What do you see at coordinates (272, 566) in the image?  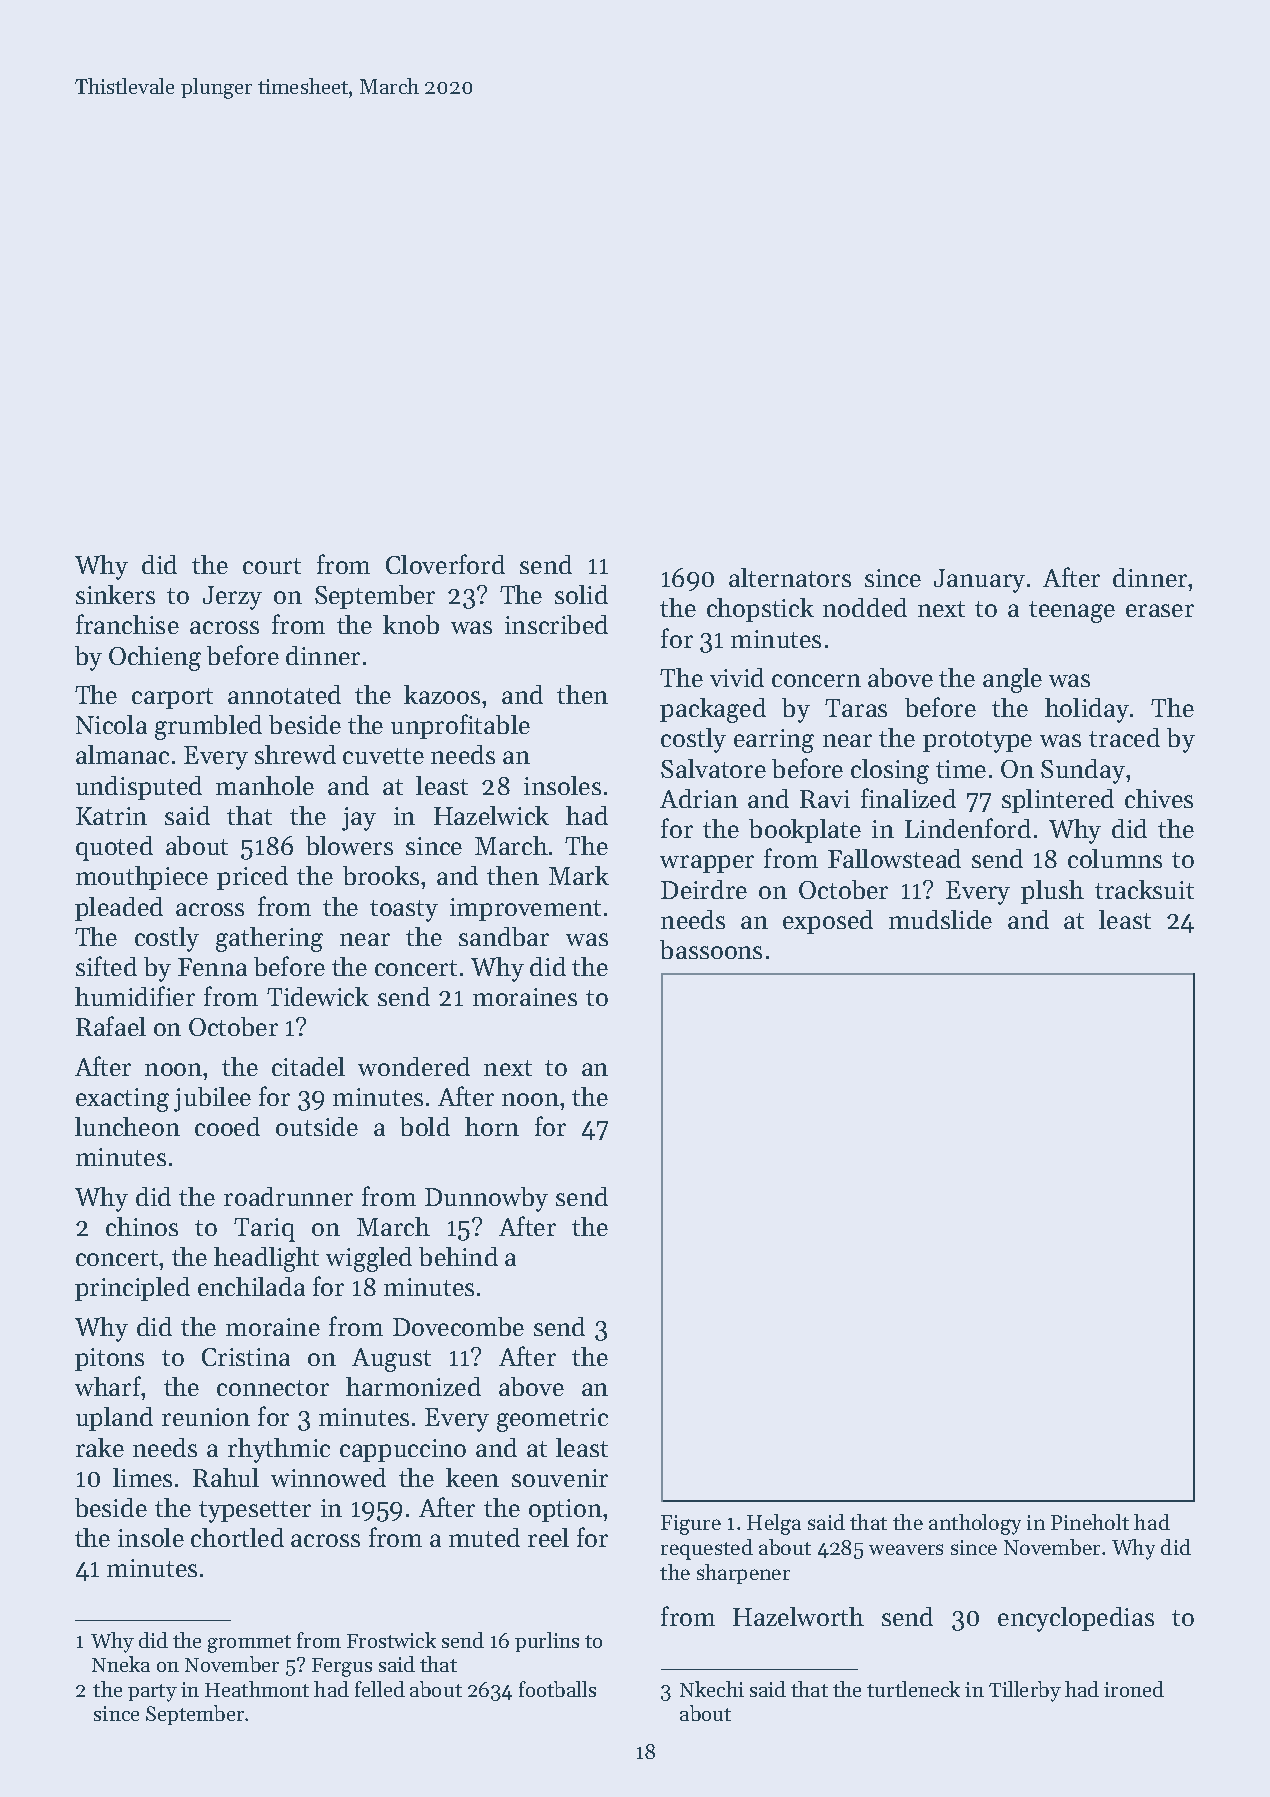 I see `court` at bounding box center [272, 566].
